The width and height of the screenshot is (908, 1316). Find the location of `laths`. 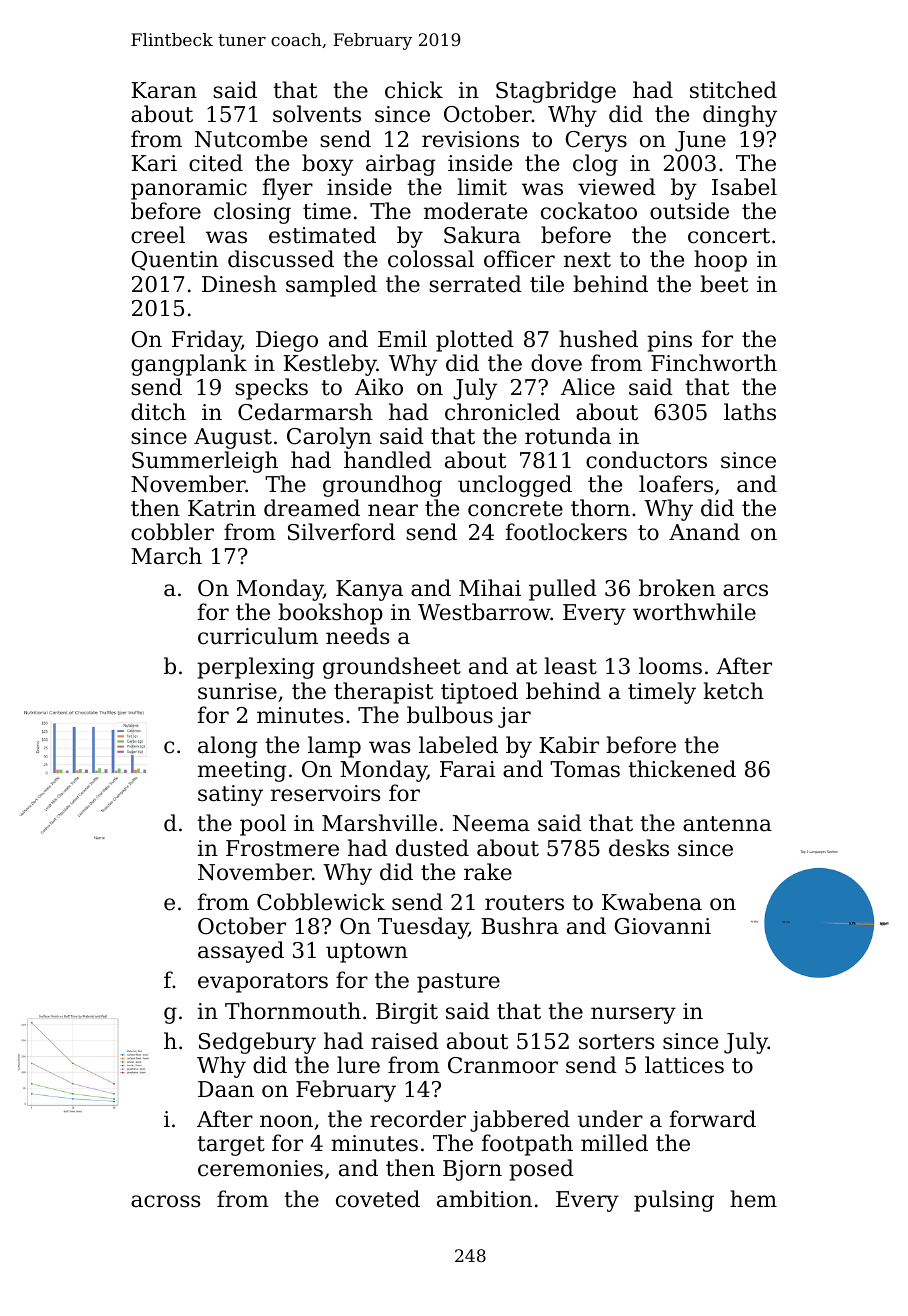

laths is located at coordinates (750, 412).
